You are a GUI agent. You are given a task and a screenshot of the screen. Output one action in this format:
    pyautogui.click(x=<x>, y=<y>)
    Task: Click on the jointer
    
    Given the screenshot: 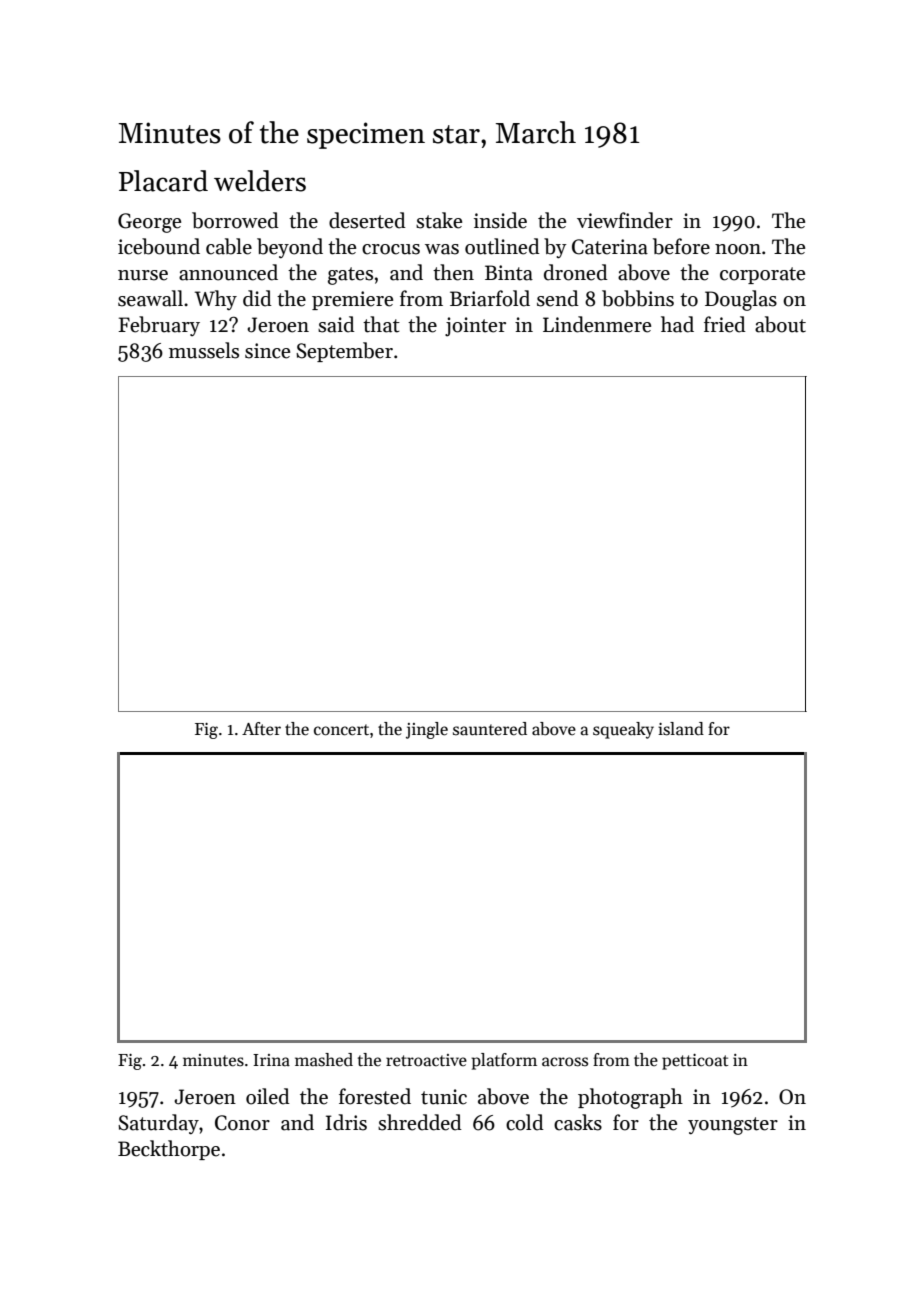 What is the action you would take?
    pyautogui.click(x=475, y=327)
